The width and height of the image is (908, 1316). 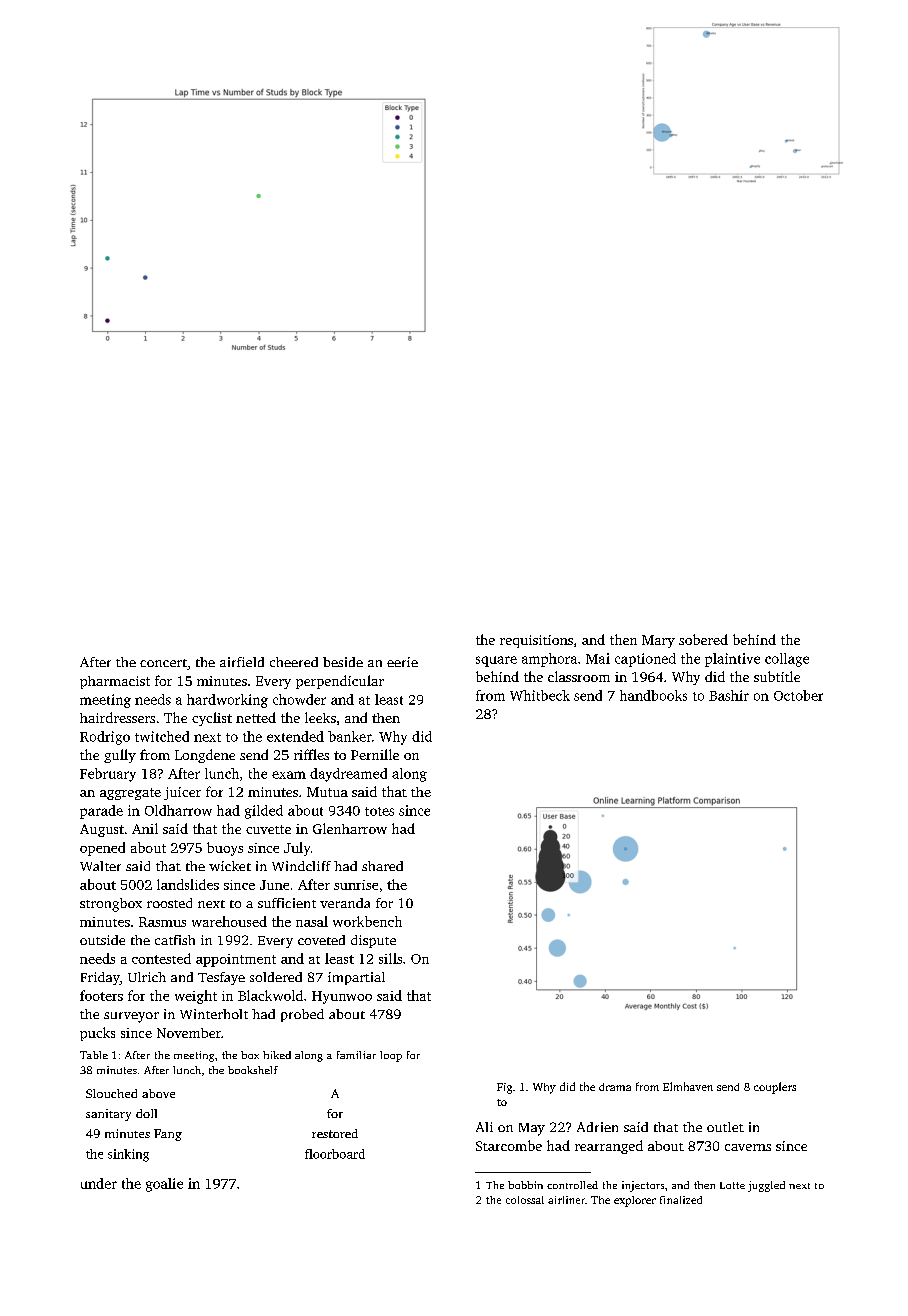 I want to click on handbooks, so click(x=653, y=695).
